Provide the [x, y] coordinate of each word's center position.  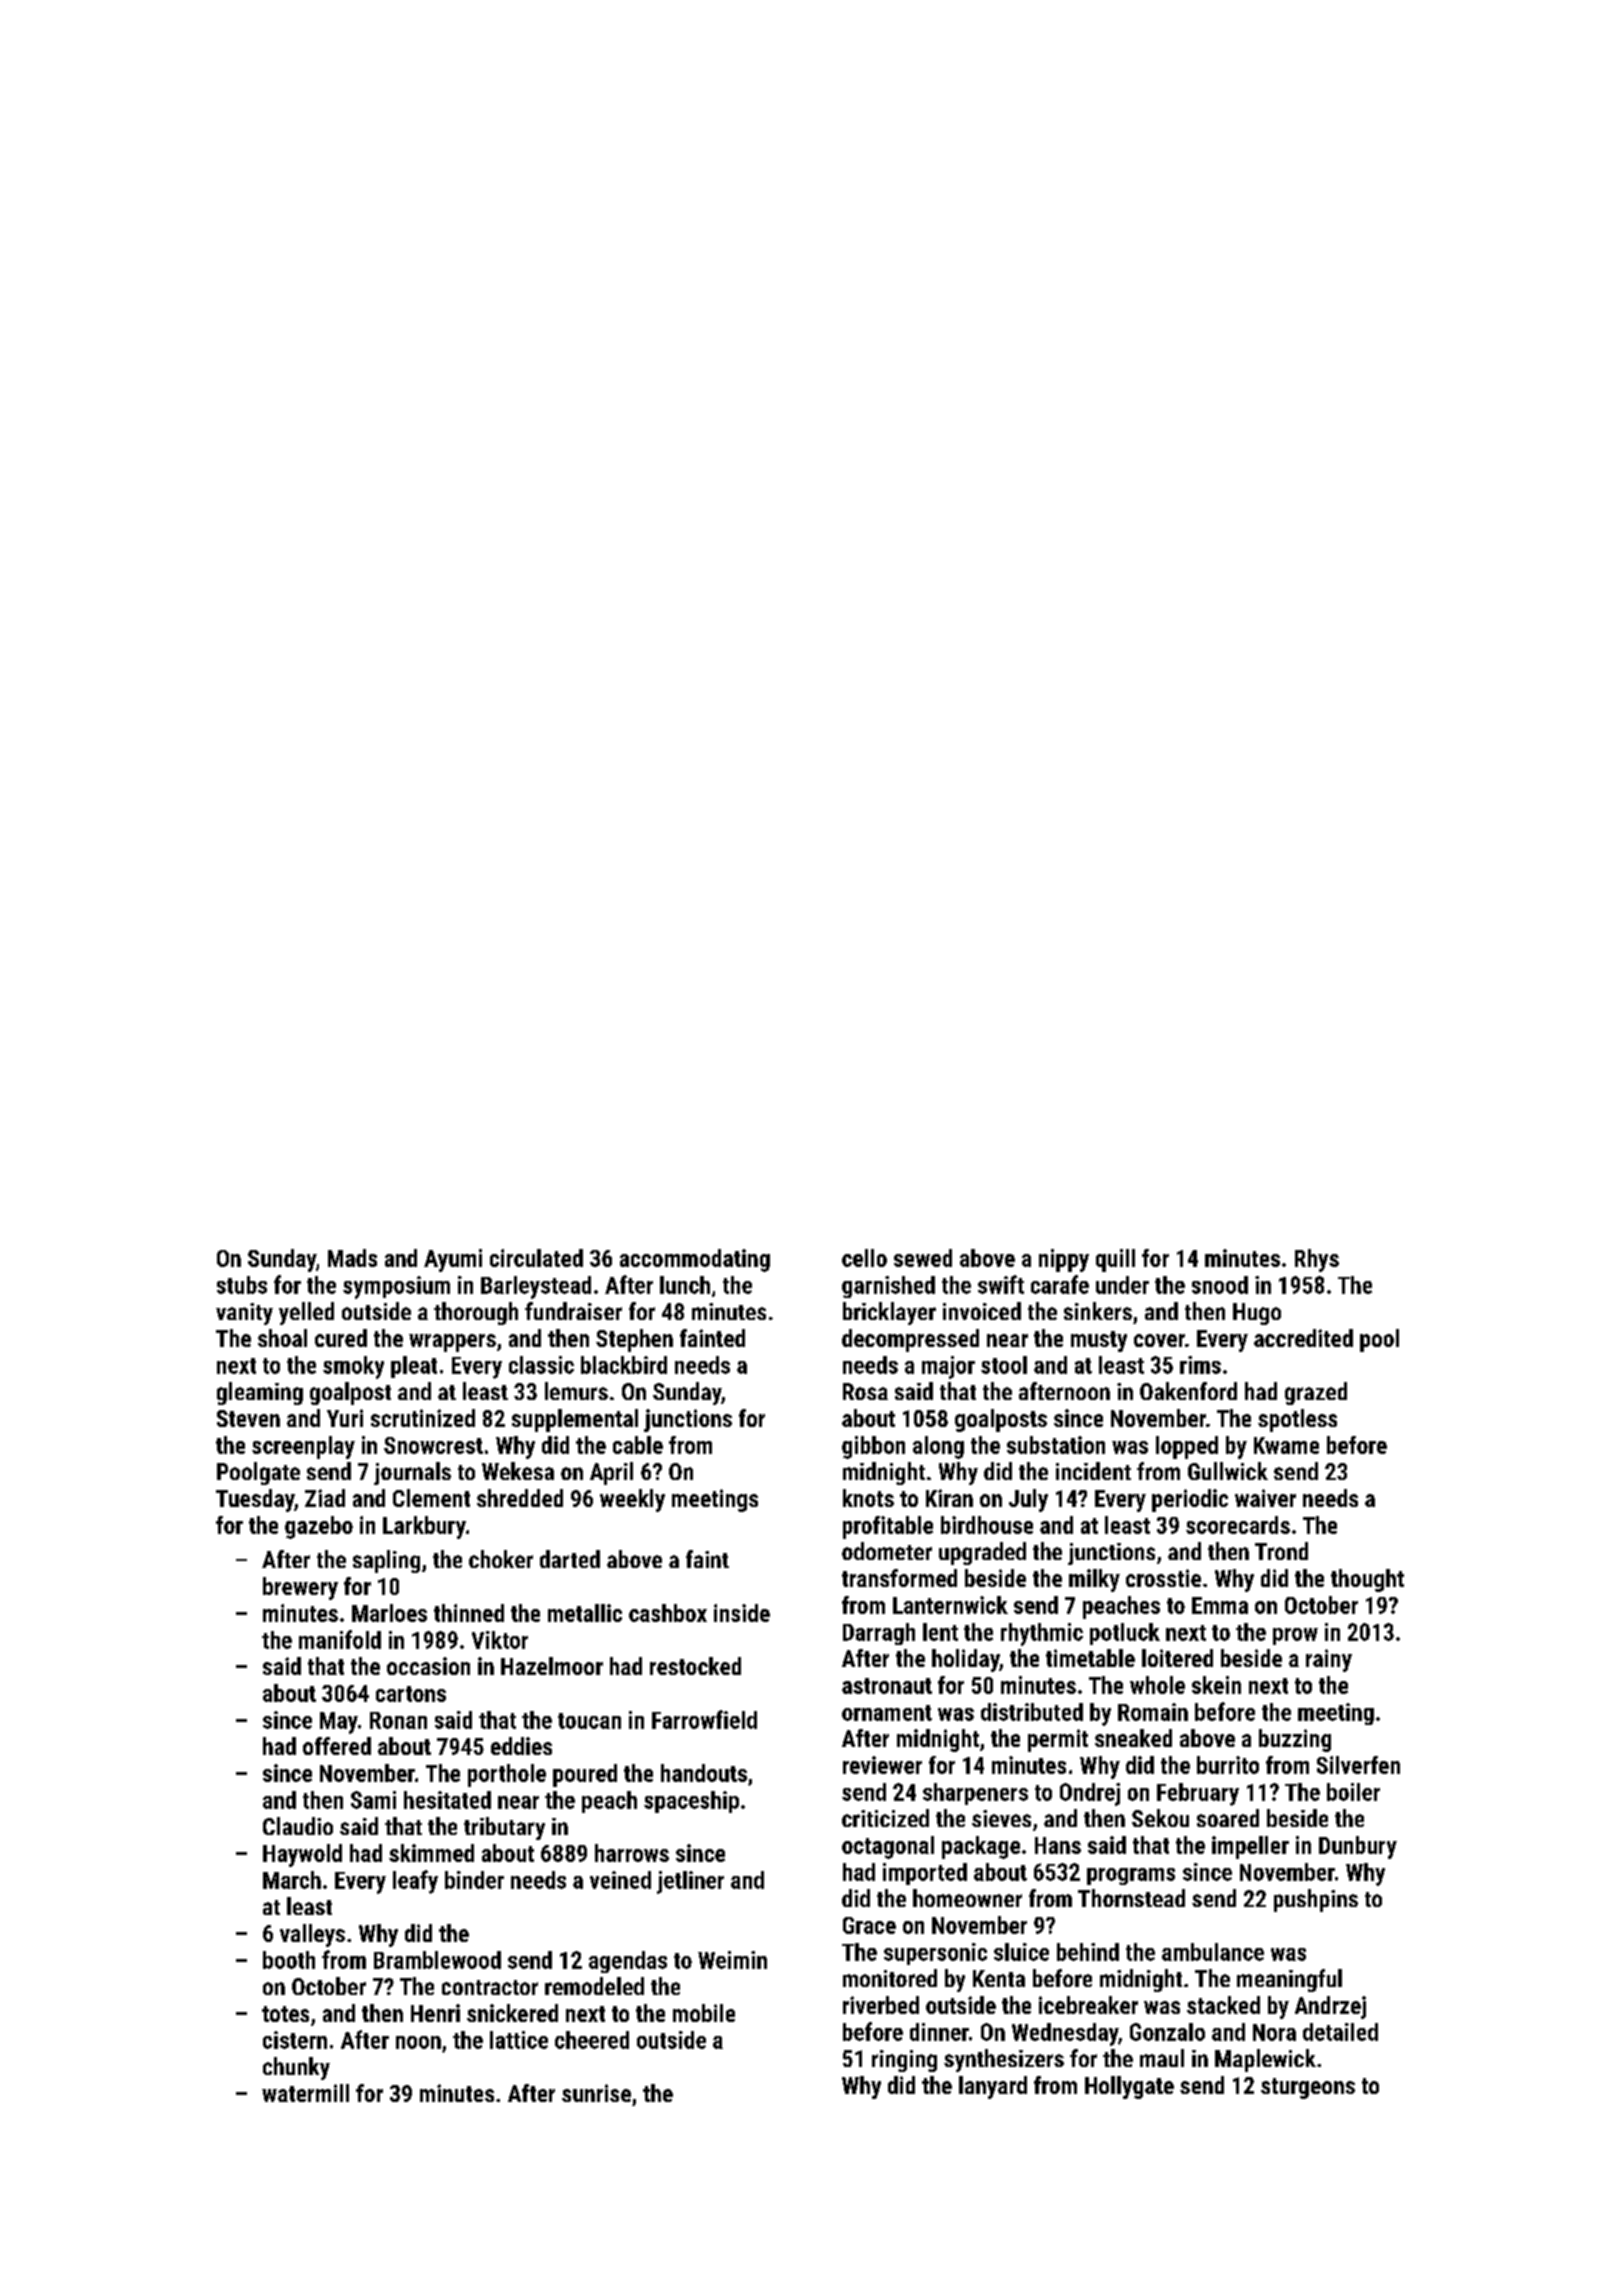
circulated [536, 1258]
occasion [428, 1666]
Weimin [732, 1960]
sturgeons [1308, 2088]
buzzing [1295, 1740]
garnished [888, 1287]
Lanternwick [950, 1605]
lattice [519, 2040]
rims [1200, 1365]
